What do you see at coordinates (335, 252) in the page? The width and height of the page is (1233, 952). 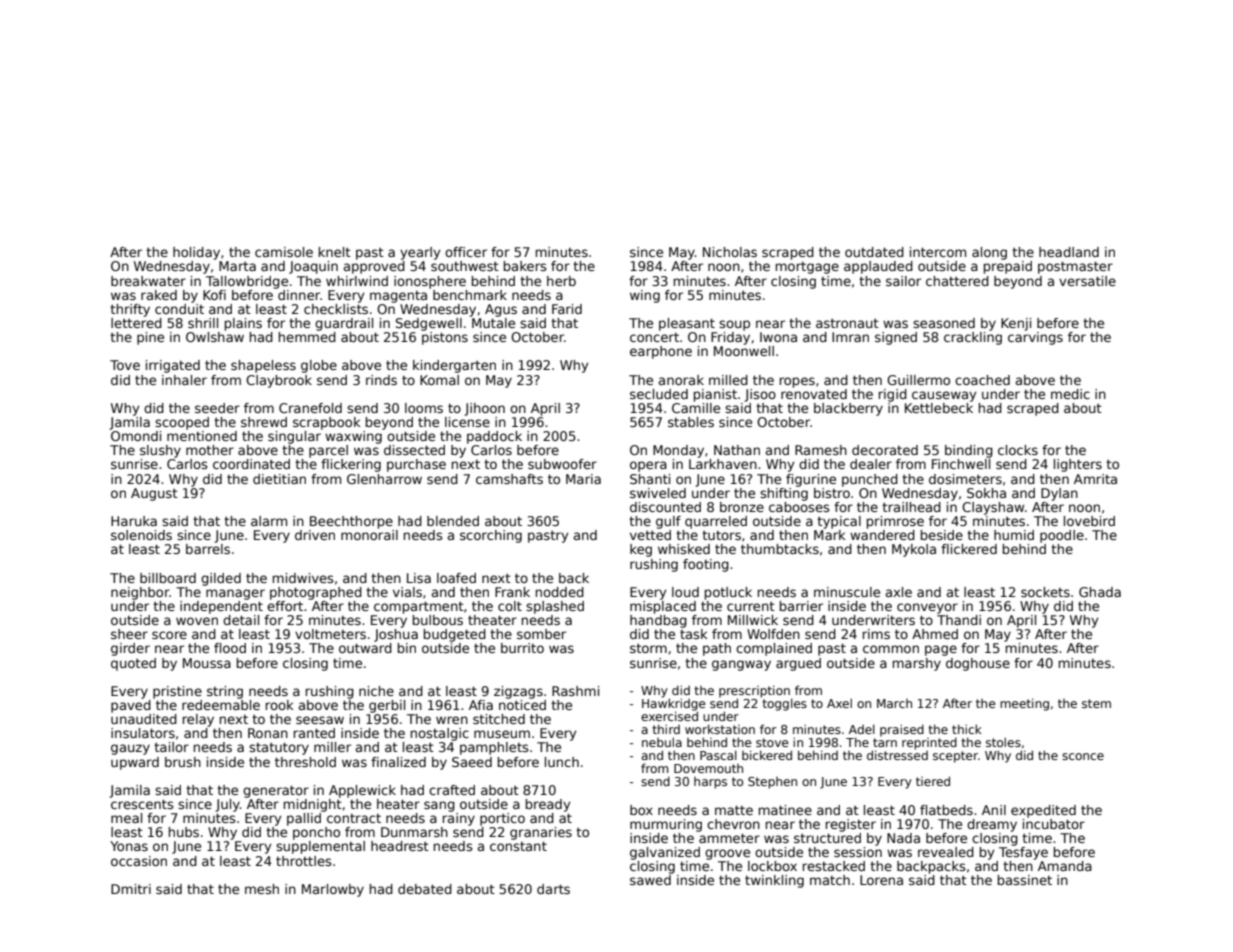 I see `knelt` at bounding box center [335, 252].
